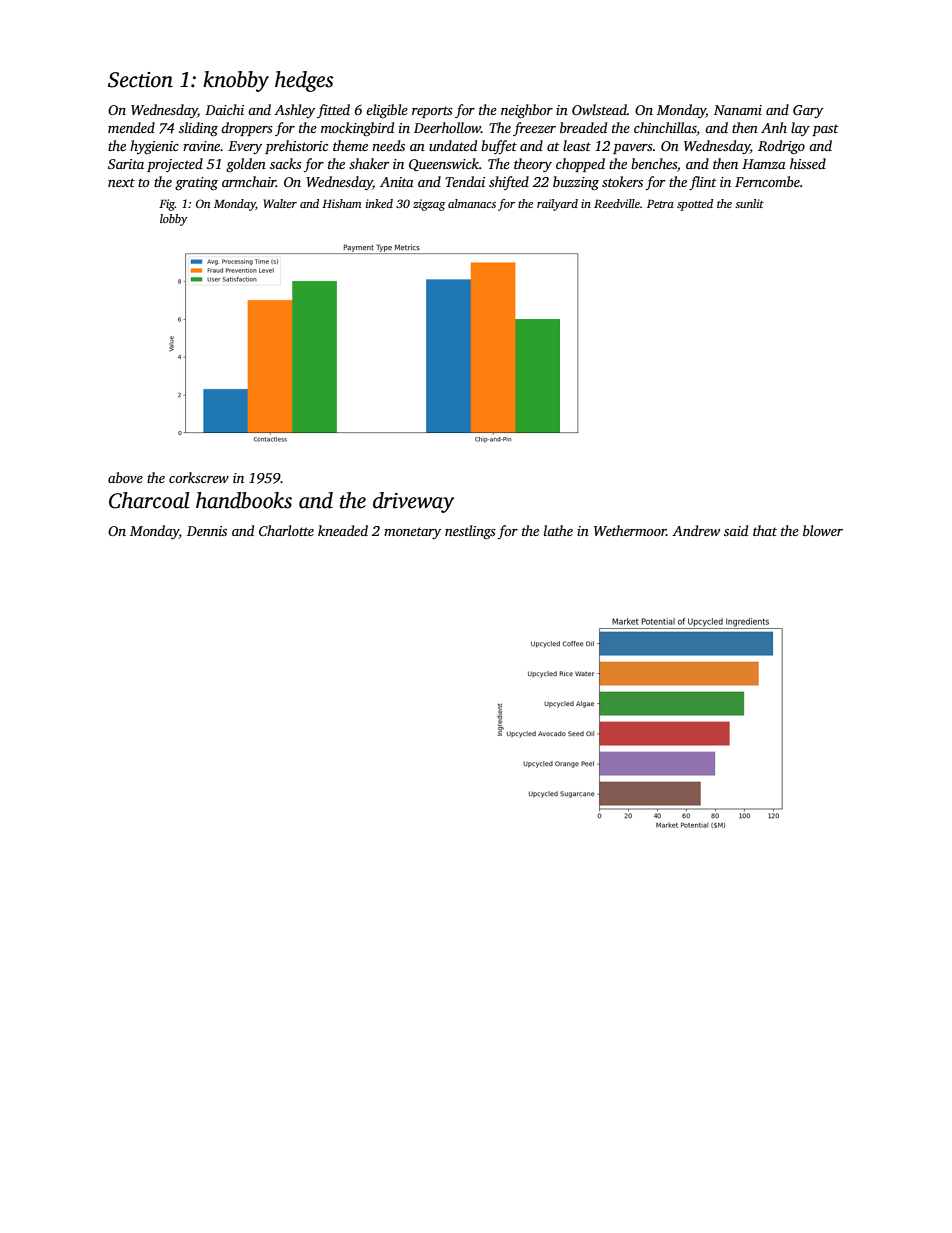 The image size is (952, 1233). What do you see at coordinates (286, 530) in the screenshot?
I see `Charlotte` at bounding box center [286, 530].
